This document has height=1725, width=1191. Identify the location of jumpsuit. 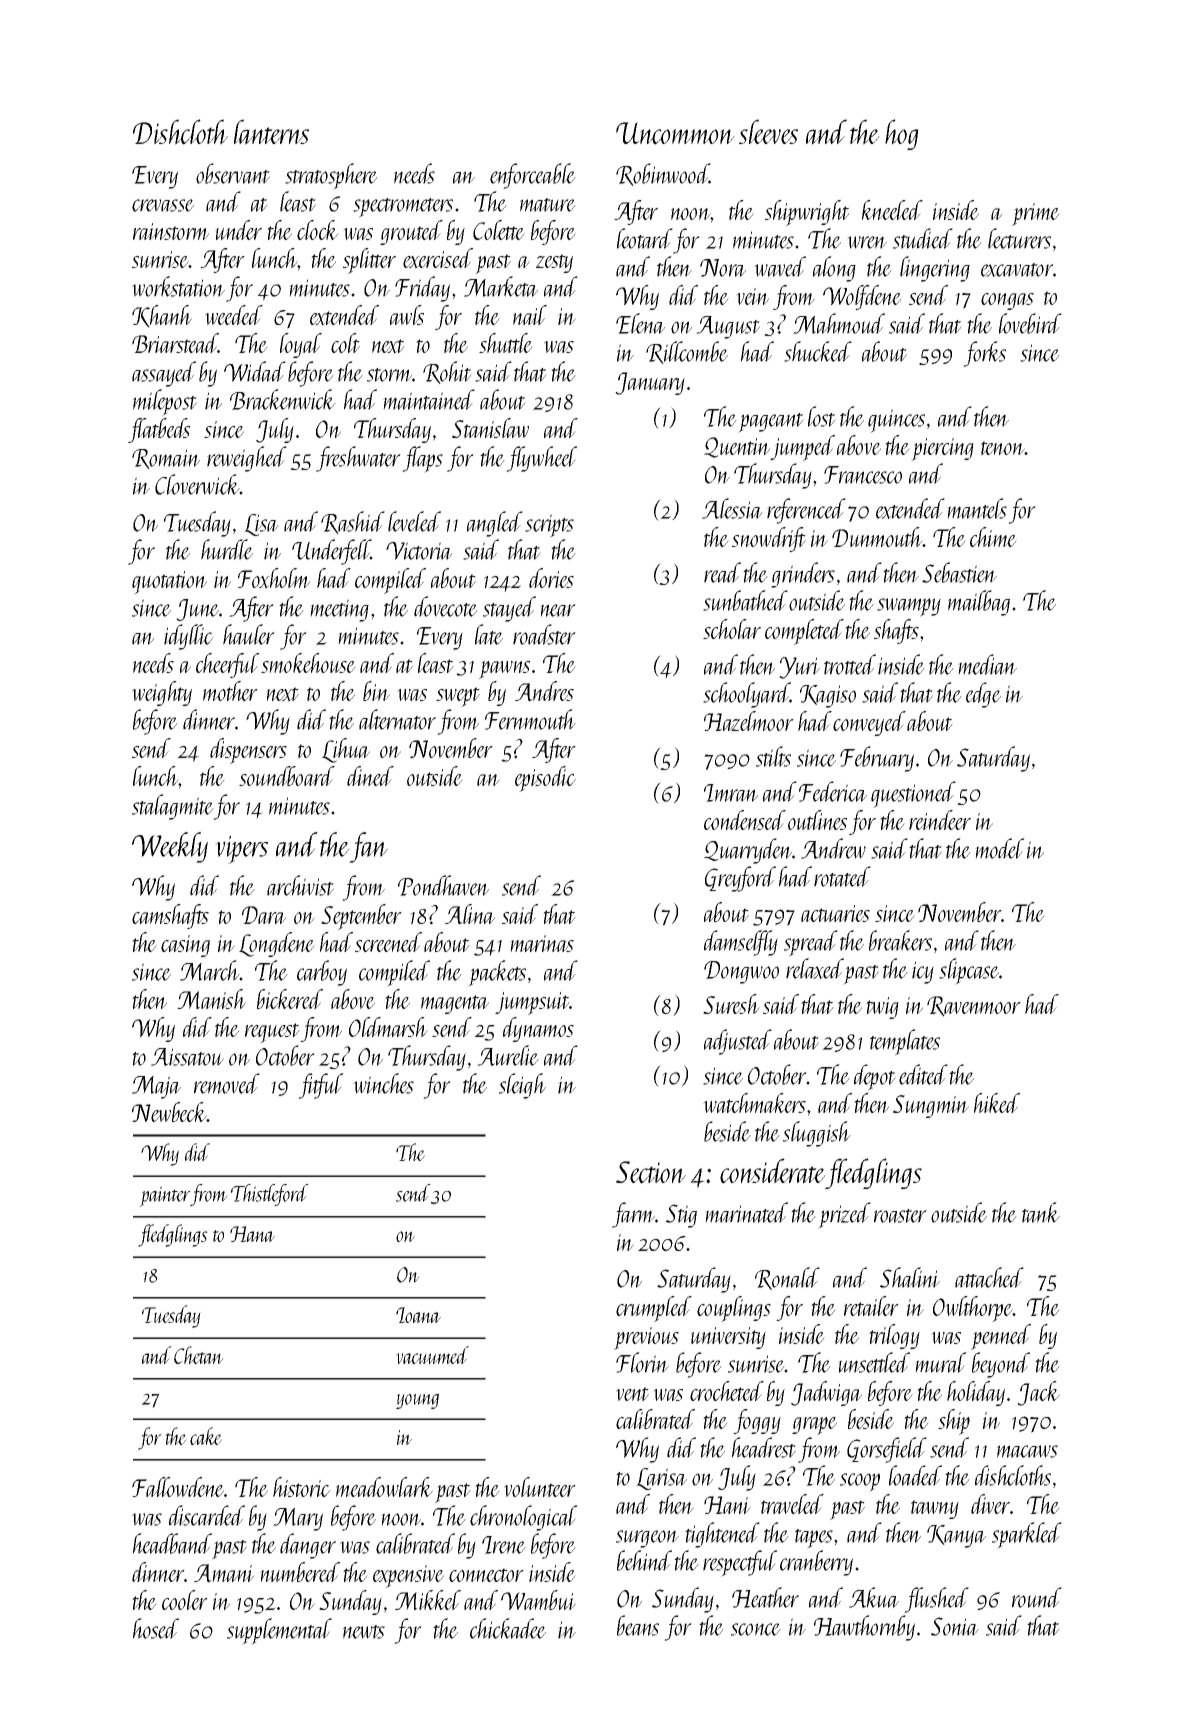
(532, 1003).
